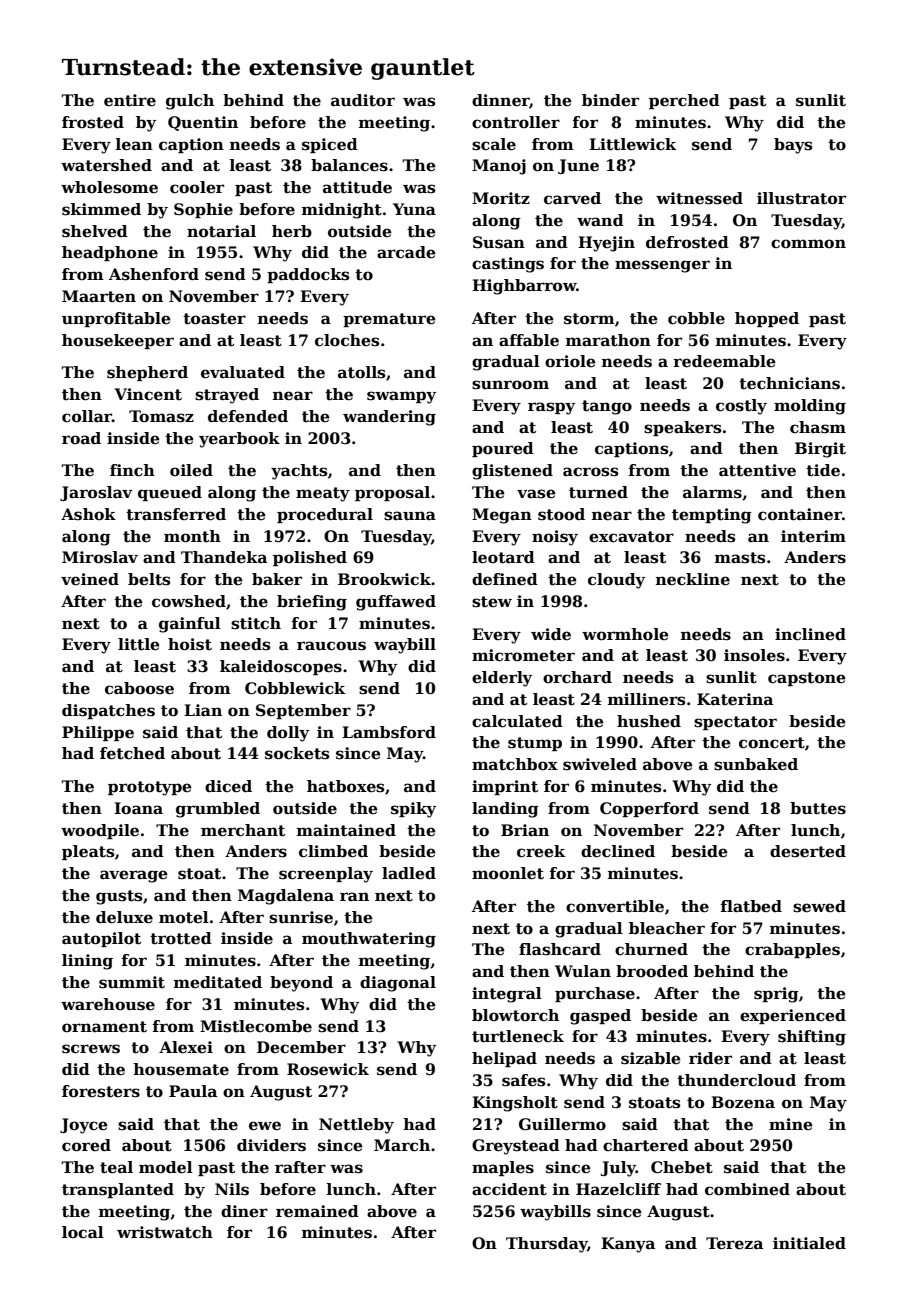 This image has width=908, height=1316. I want to click on sprig, so click(776, 995).
